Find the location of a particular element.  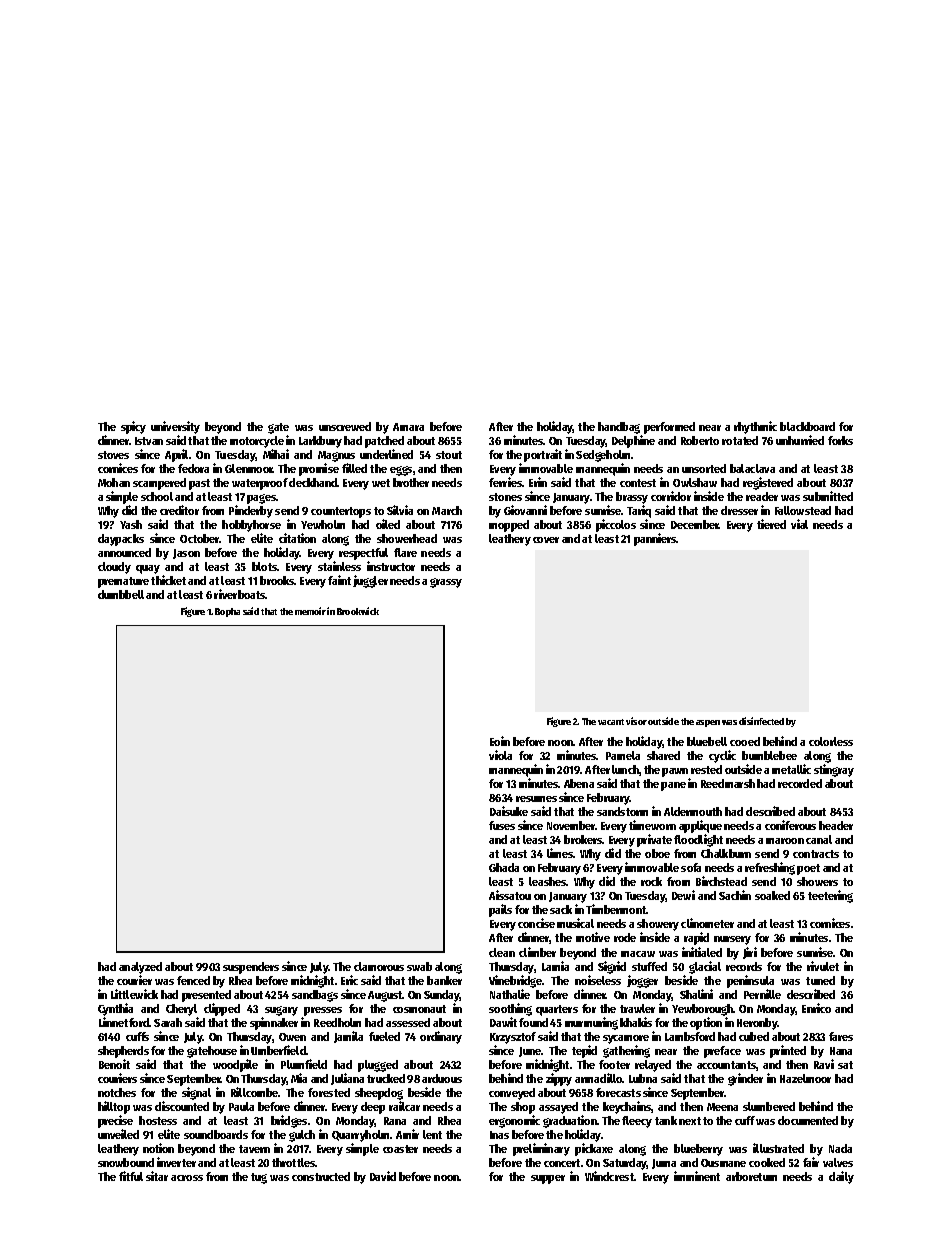

Bopha is located at coordinates (227, 612).
